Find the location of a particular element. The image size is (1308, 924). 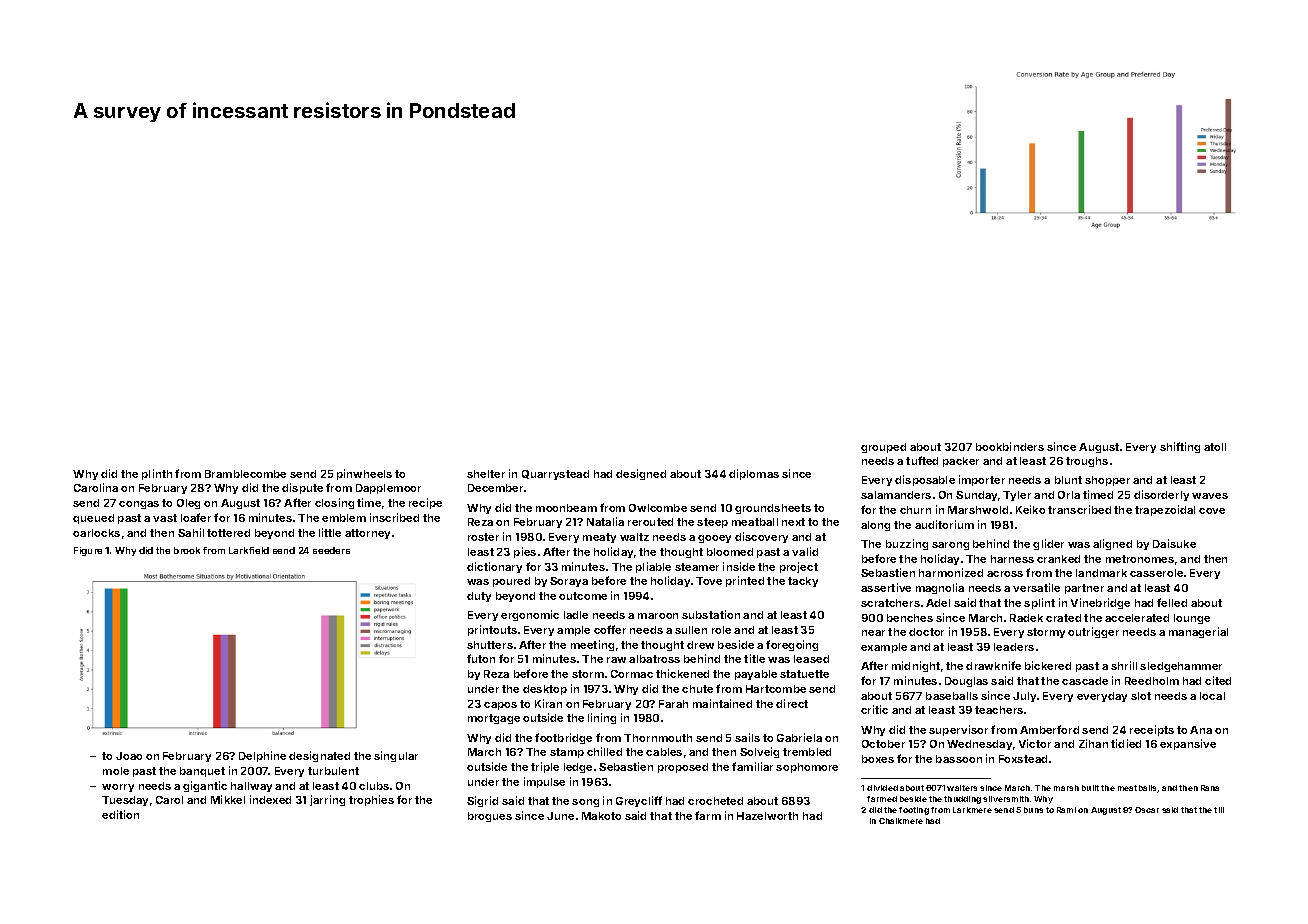

Chalkmere is located at coordinates (901, 821).
